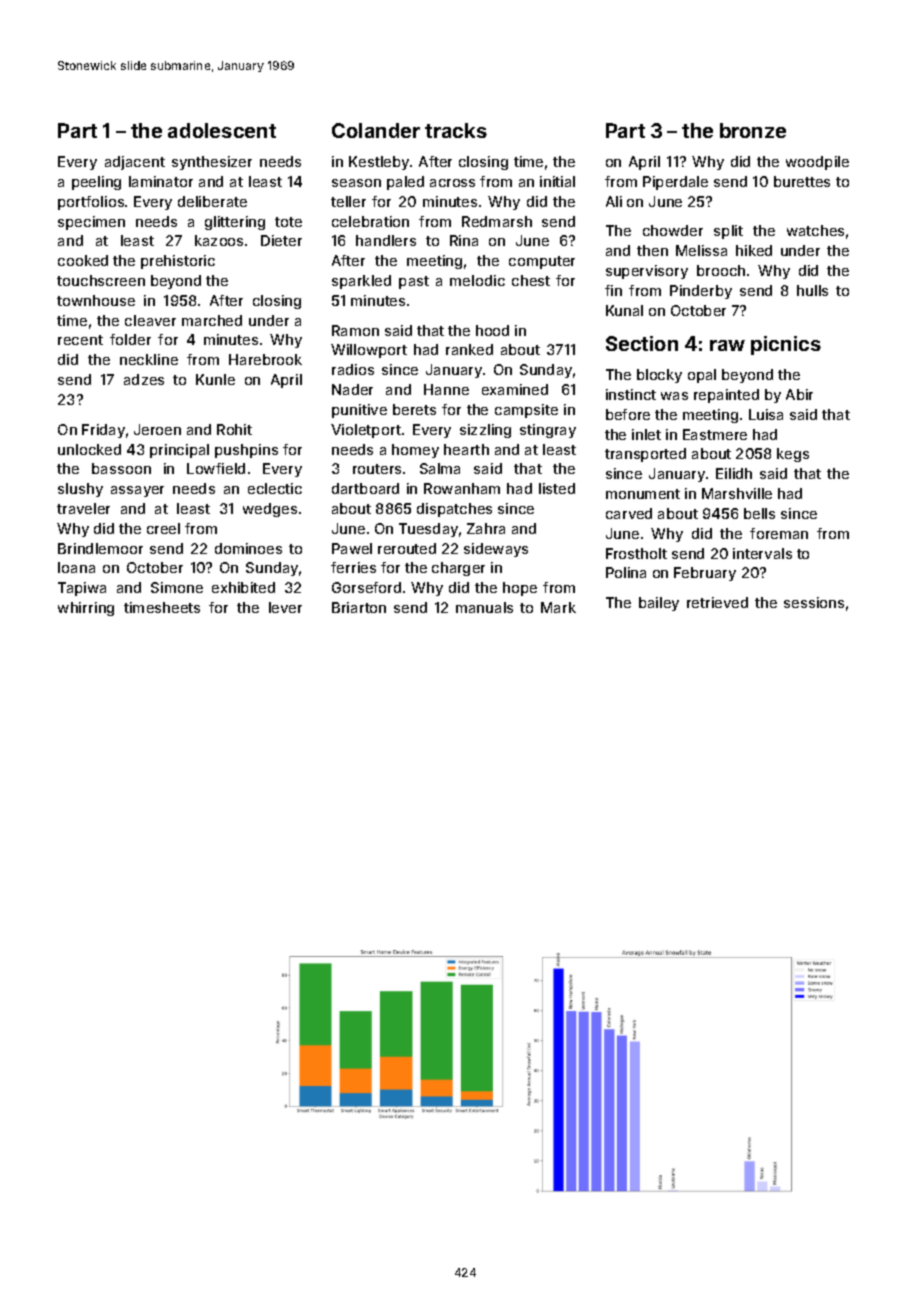  Describe the element at coordinates (793, 455) in the screenshot. I see `kegs` at that location.
